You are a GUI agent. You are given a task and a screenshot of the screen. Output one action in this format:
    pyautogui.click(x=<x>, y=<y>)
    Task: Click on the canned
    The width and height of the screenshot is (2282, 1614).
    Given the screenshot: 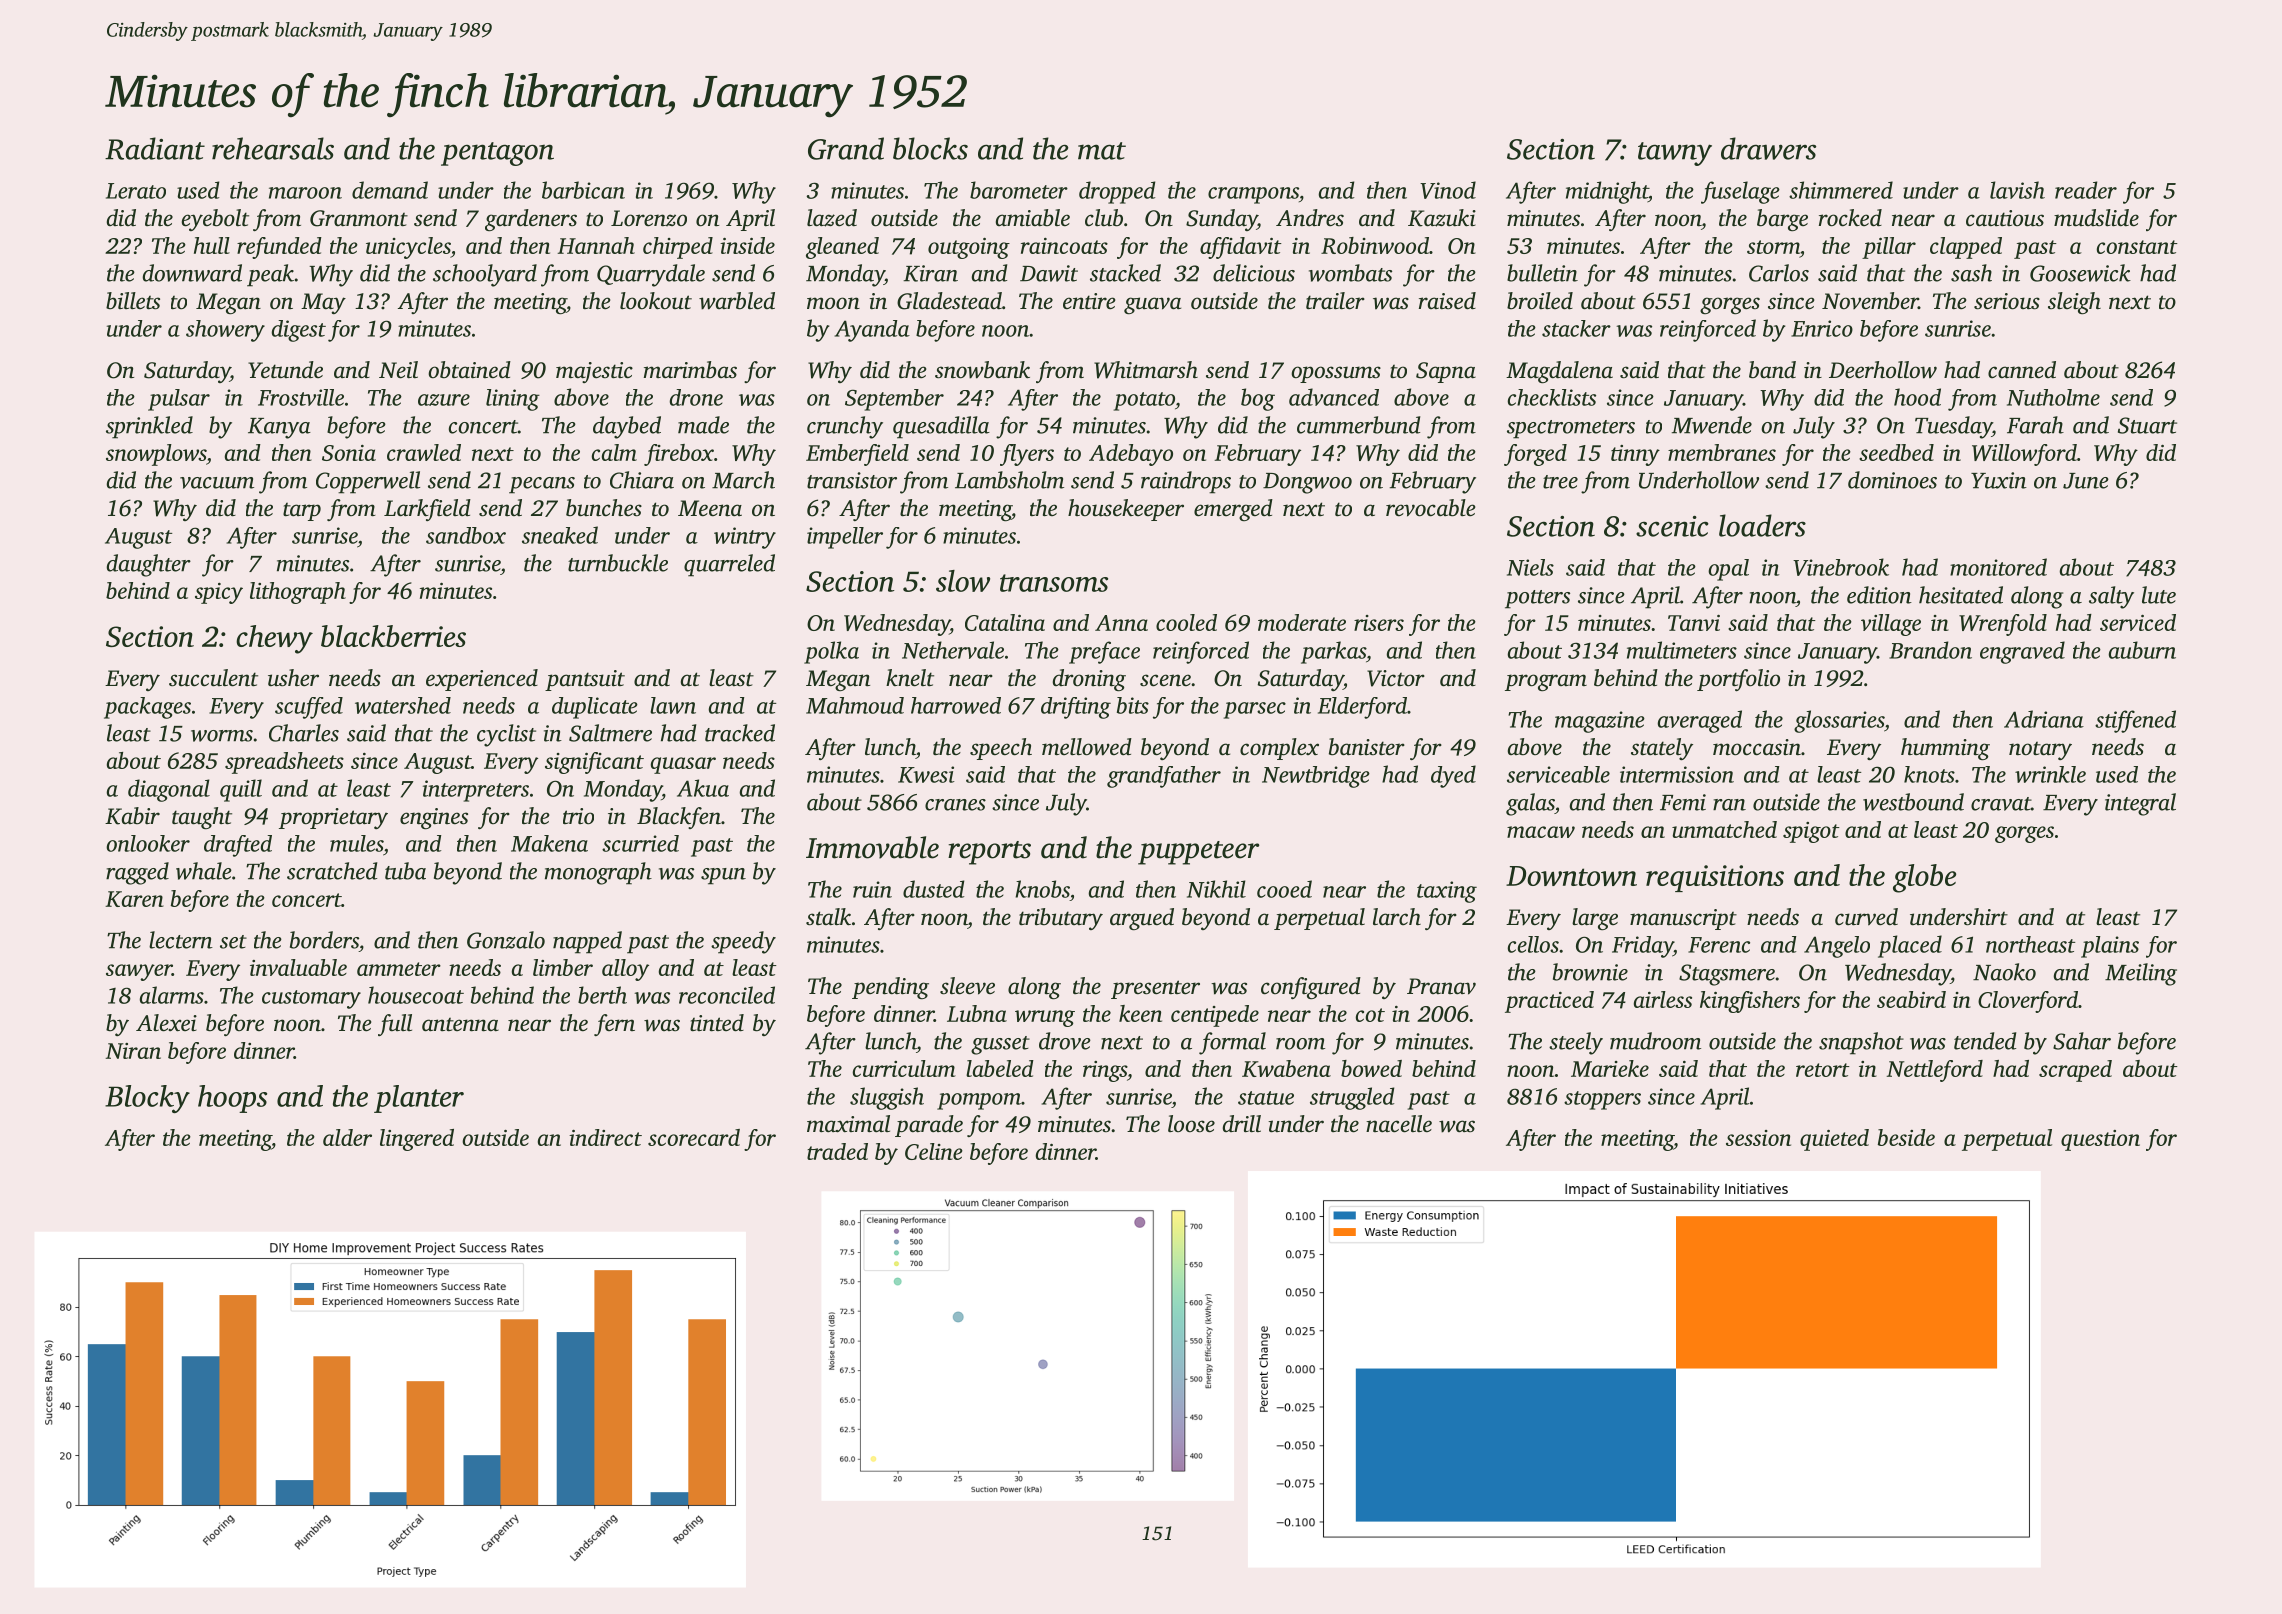 What is the action you would take?
    pyautogui.click(x=2022, y=370)
